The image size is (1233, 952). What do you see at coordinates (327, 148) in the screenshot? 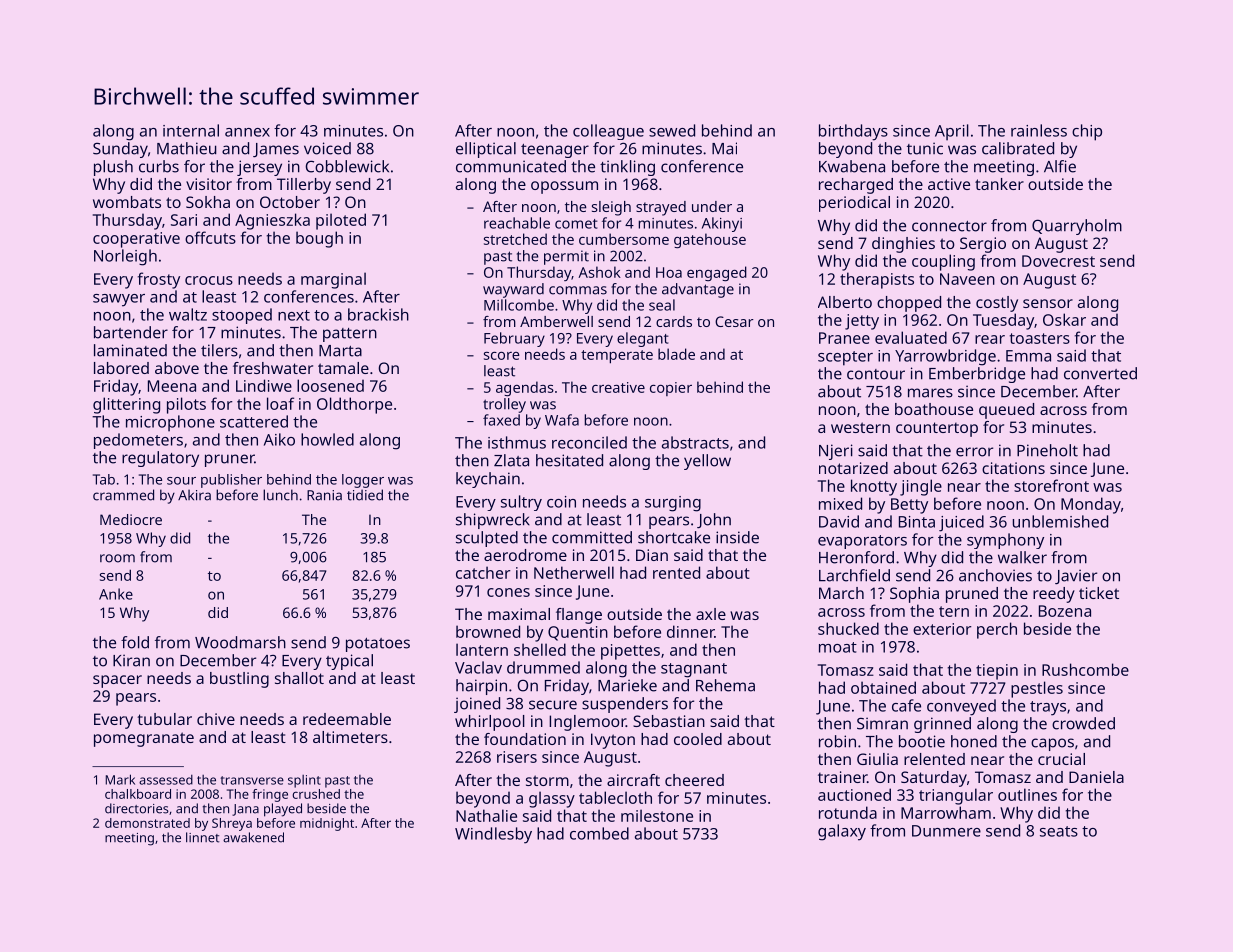
I see `voiced` at bounding box center [327, 148].
